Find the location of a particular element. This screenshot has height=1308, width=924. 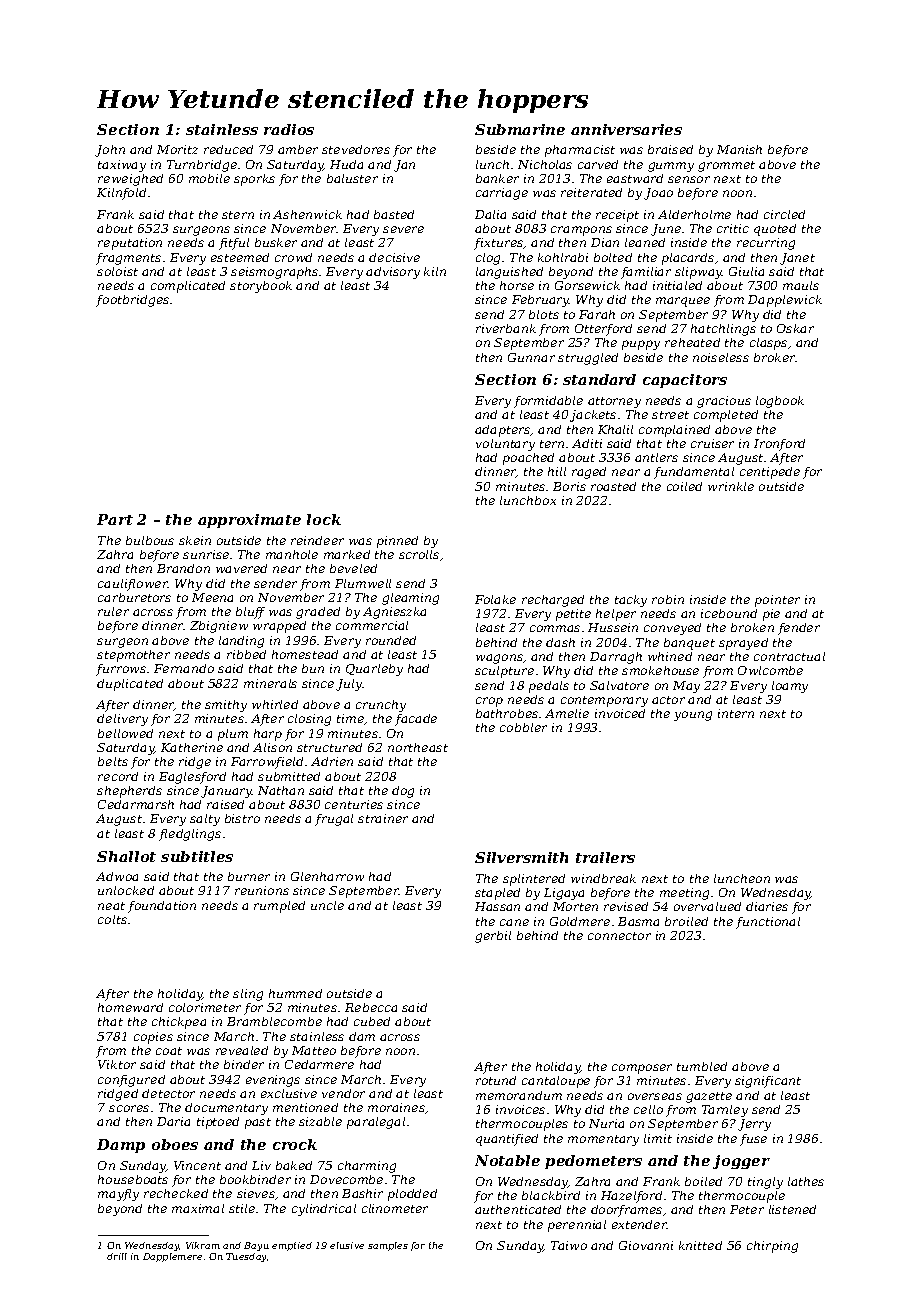

facade is located at coordinates (416, 720).
